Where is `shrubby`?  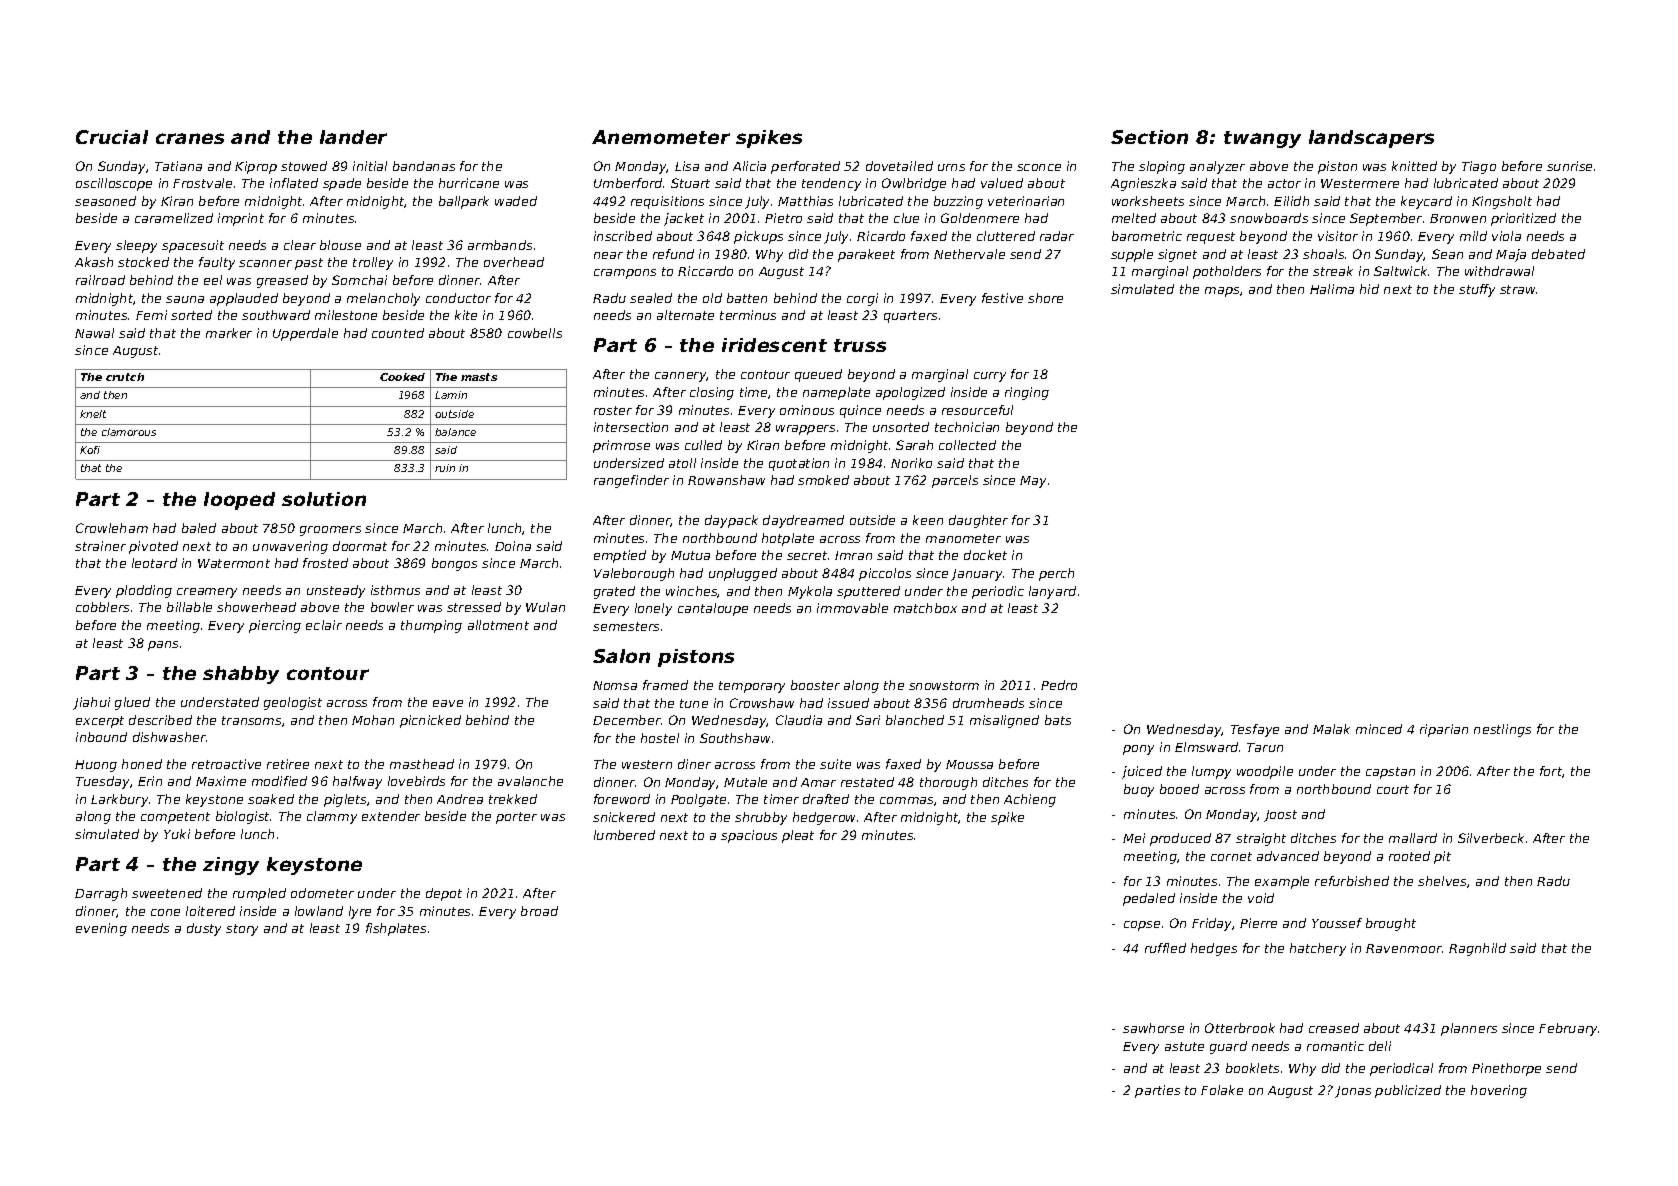 shrubby is located at coordinates (761, 818).
